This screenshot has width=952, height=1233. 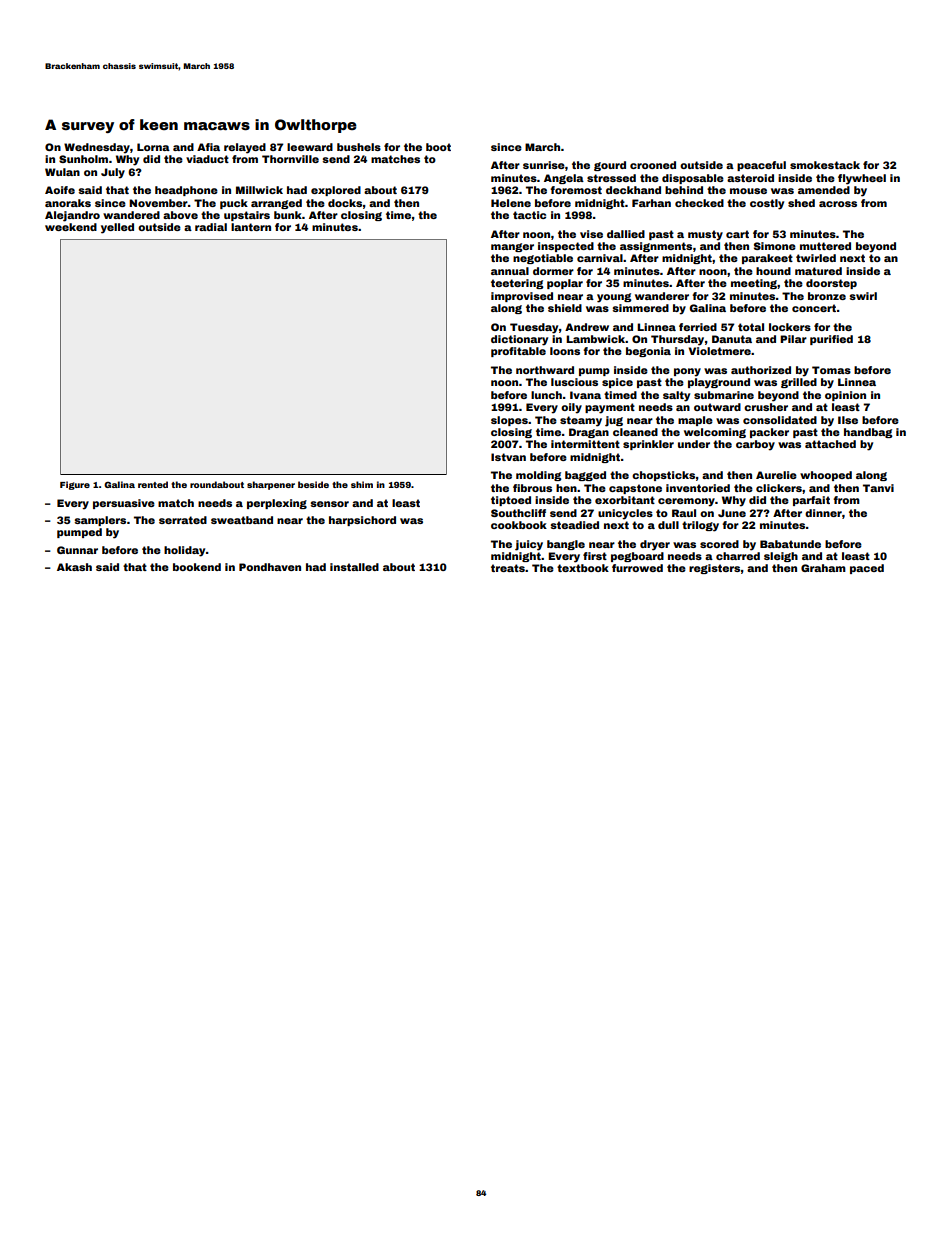 I want to click on teetering, so click(x=517, y=284).
